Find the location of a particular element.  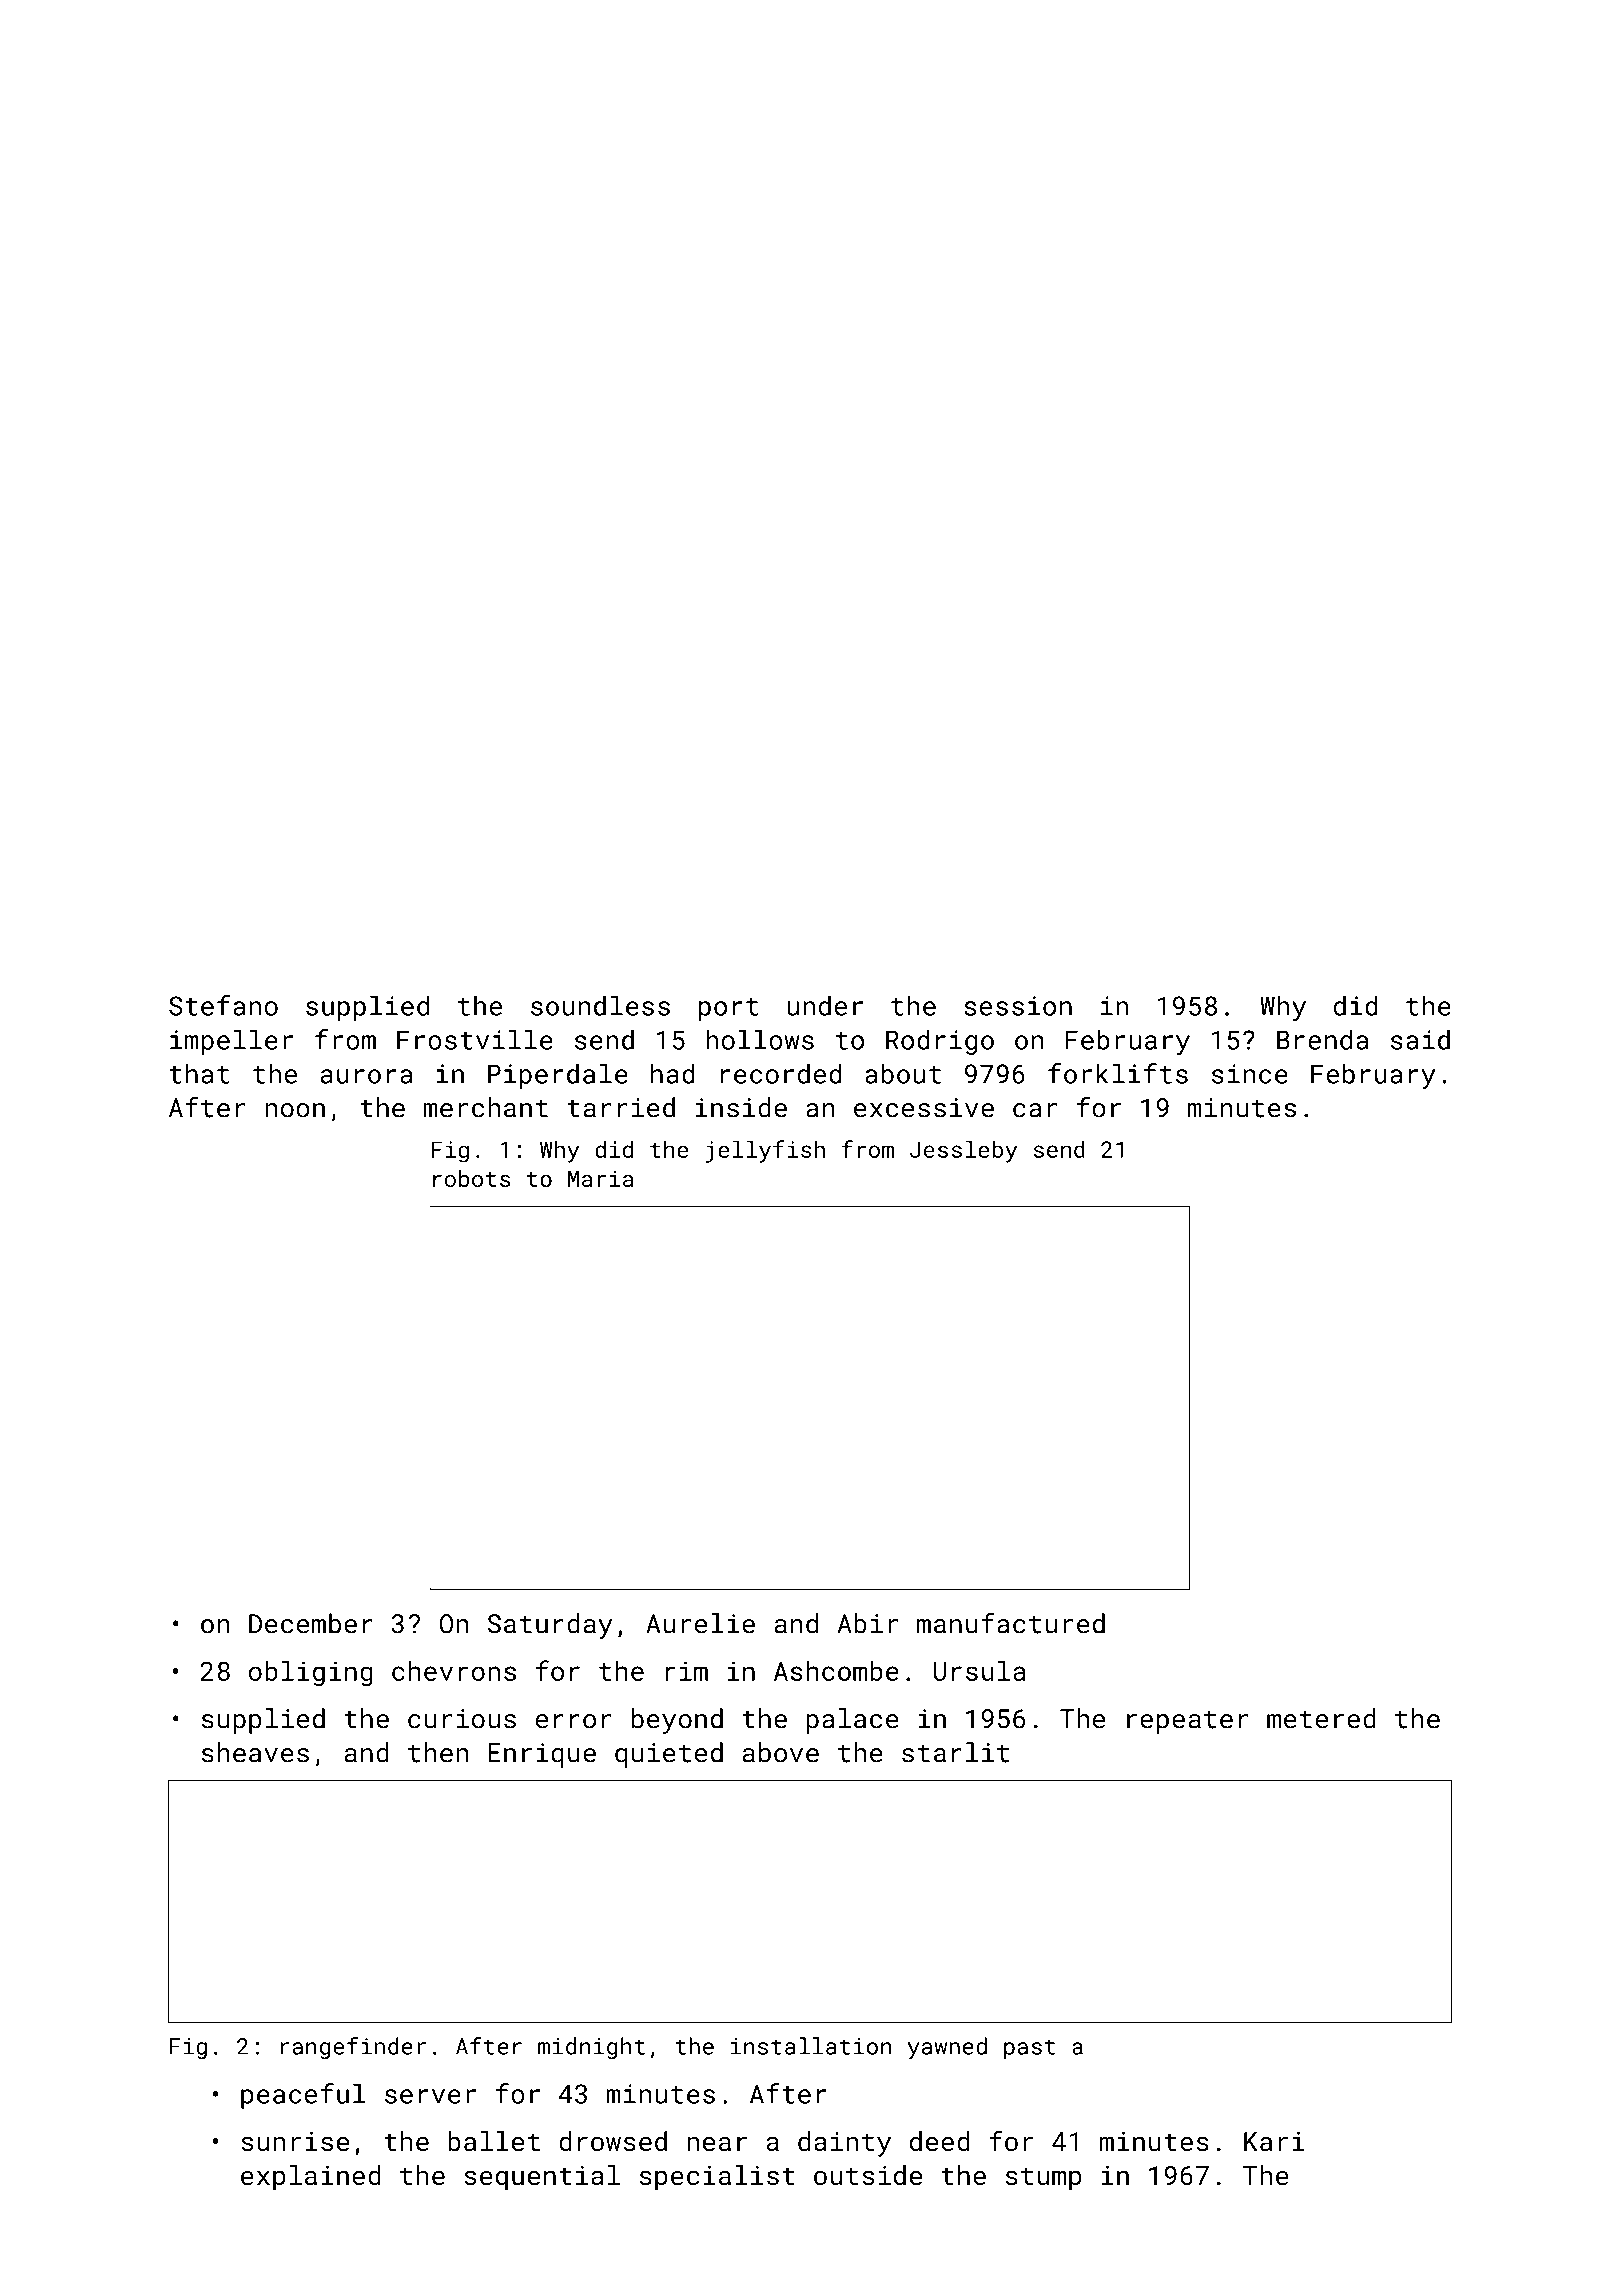

December is located at coordinates (311, 1623).
